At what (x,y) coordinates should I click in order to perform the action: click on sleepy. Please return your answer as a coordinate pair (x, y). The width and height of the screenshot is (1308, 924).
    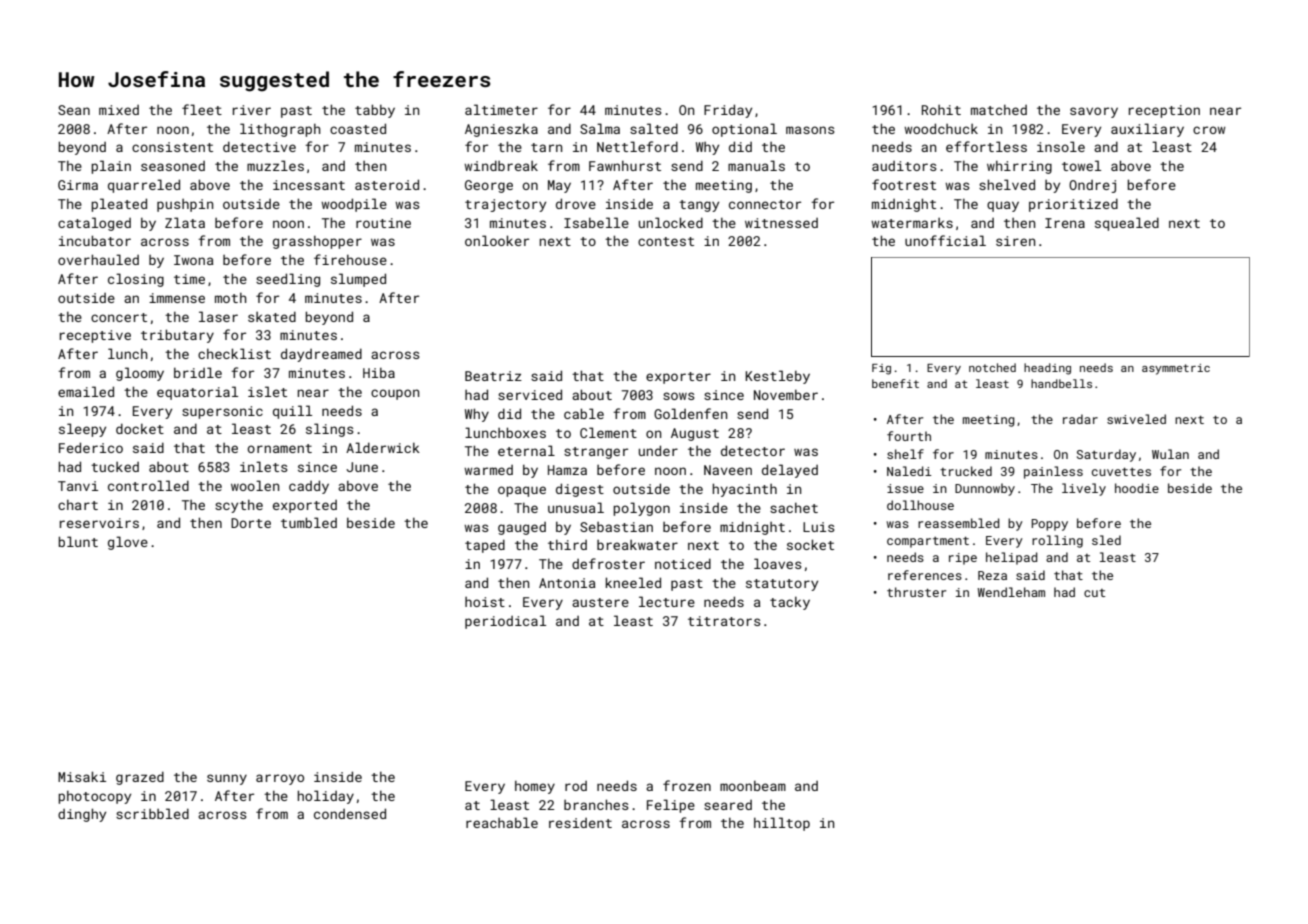
    Looking at the image, I should click on (82, 430).
